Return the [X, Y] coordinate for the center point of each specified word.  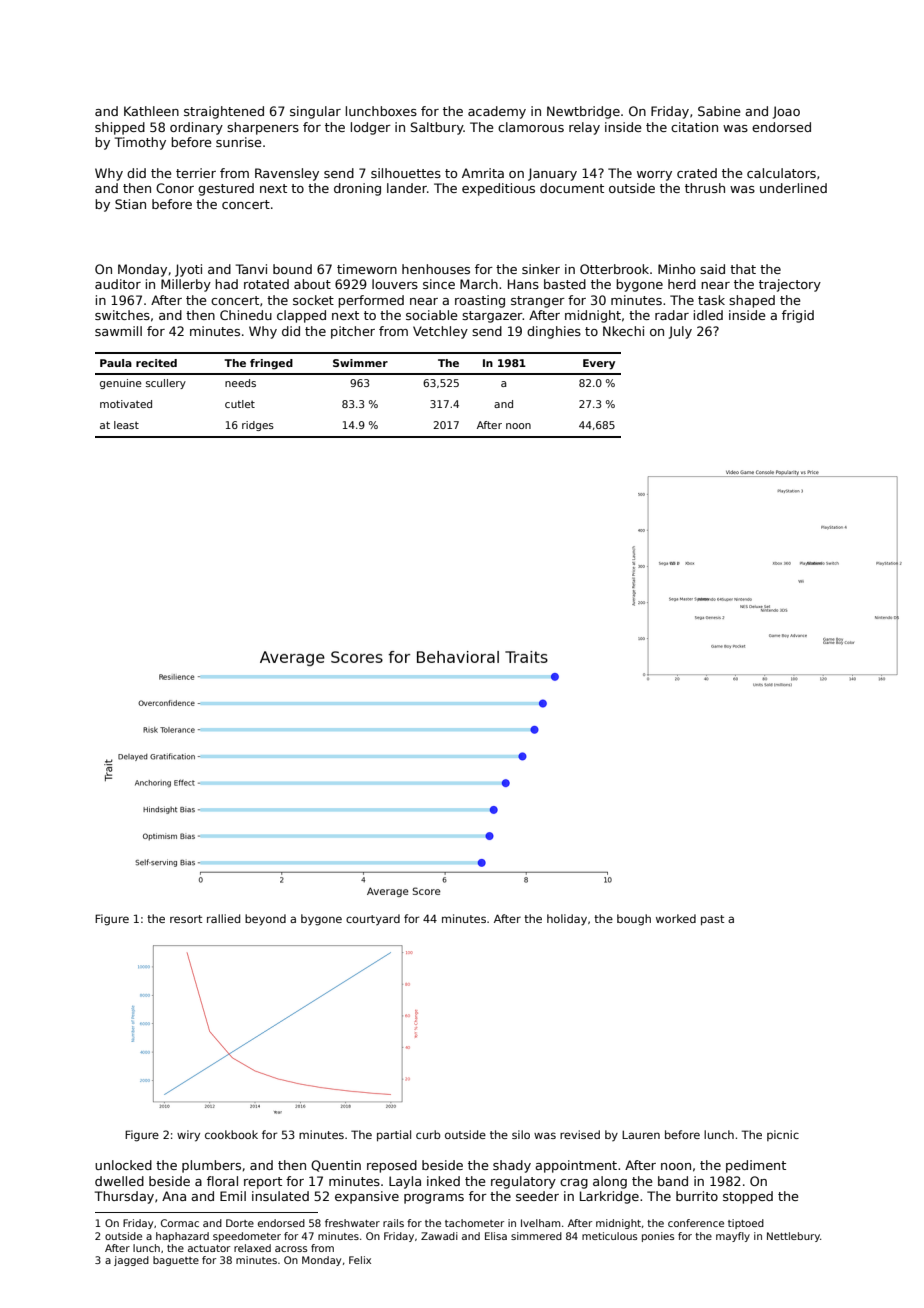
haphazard [182, 1237]
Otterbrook [614, 269]
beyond [265, 920]
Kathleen [151, 111]
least [126, 425]
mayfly [733, 1237]
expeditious [498, 189]
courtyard [373, 919]
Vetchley [440, 332]
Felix [360, 1260]
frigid [798, 316]
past [712, 920]
